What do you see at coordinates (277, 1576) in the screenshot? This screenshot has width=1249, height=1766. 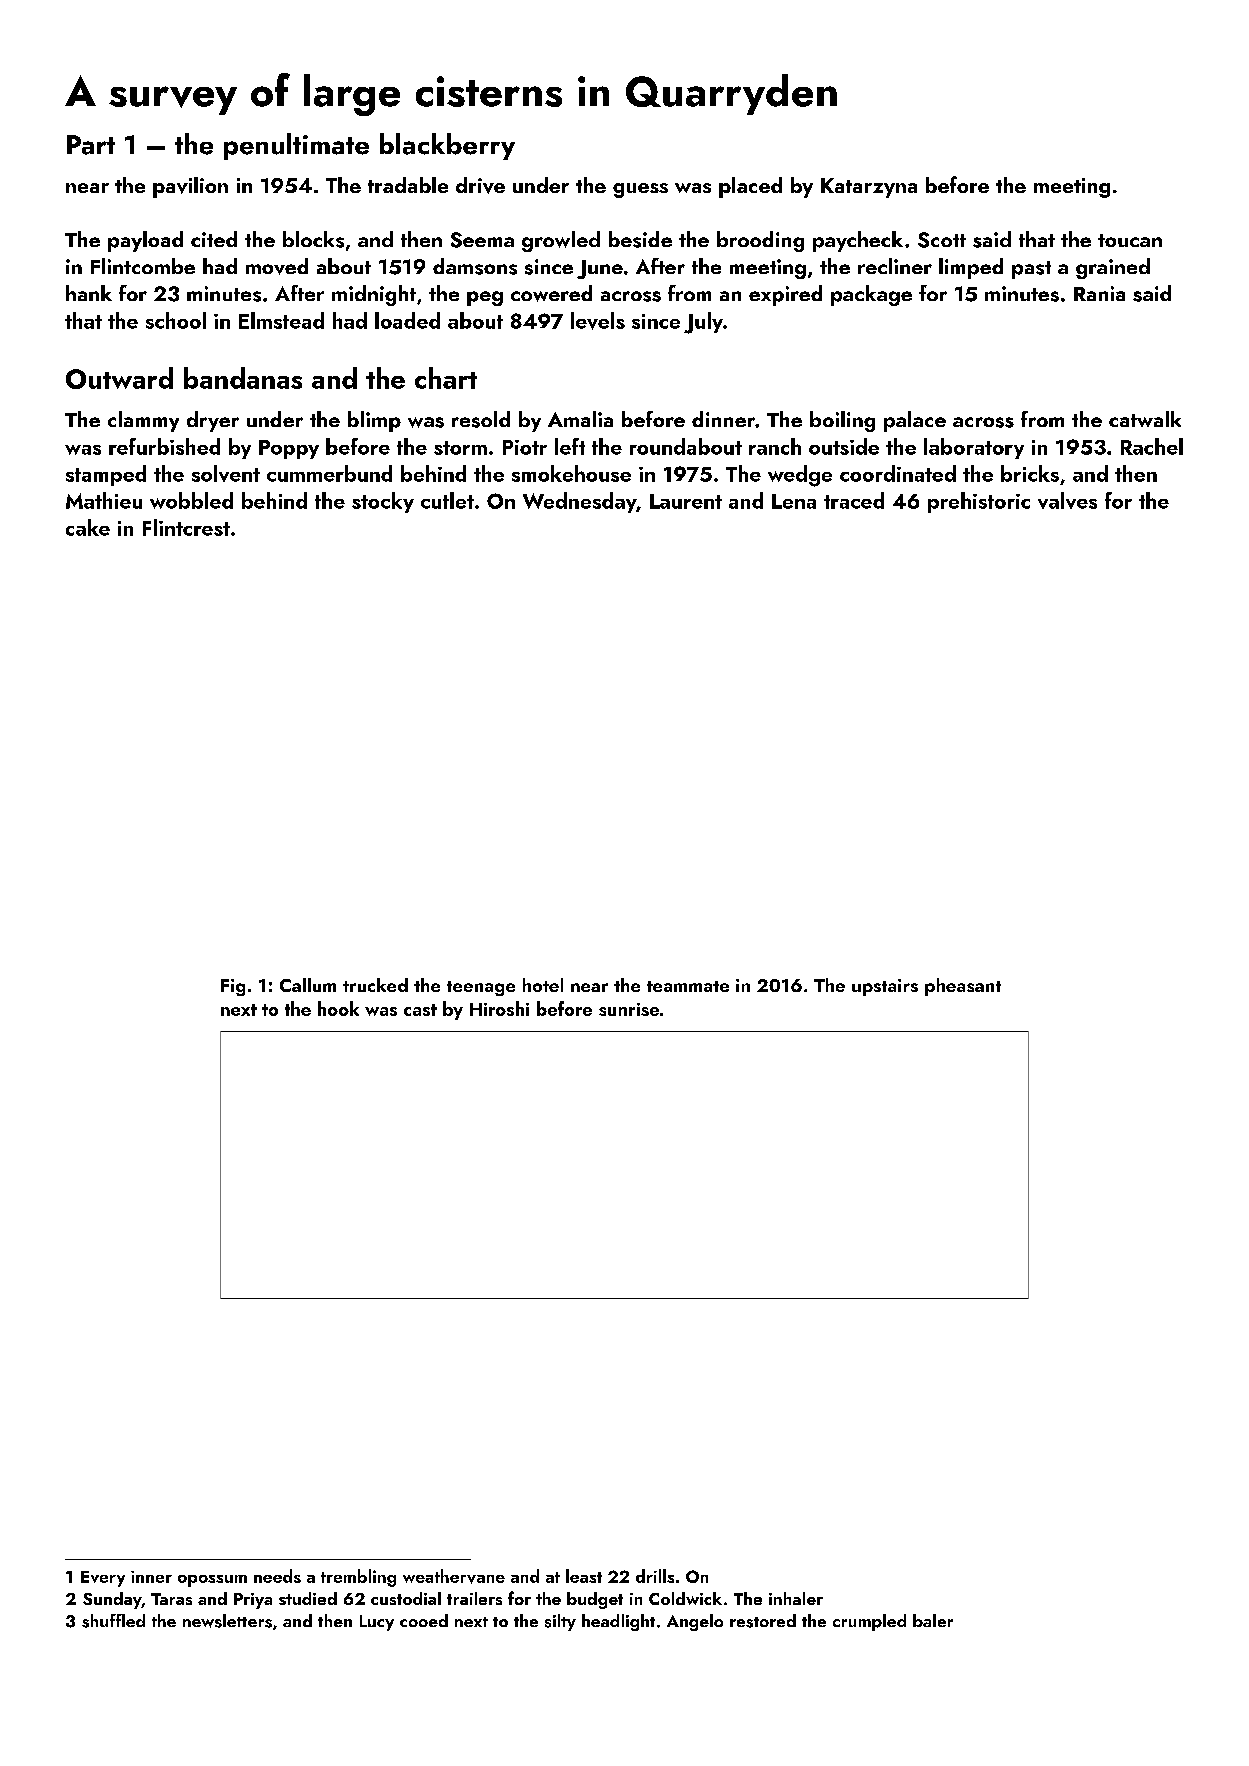 I see `needs` at bounding box center [277, 1576].
